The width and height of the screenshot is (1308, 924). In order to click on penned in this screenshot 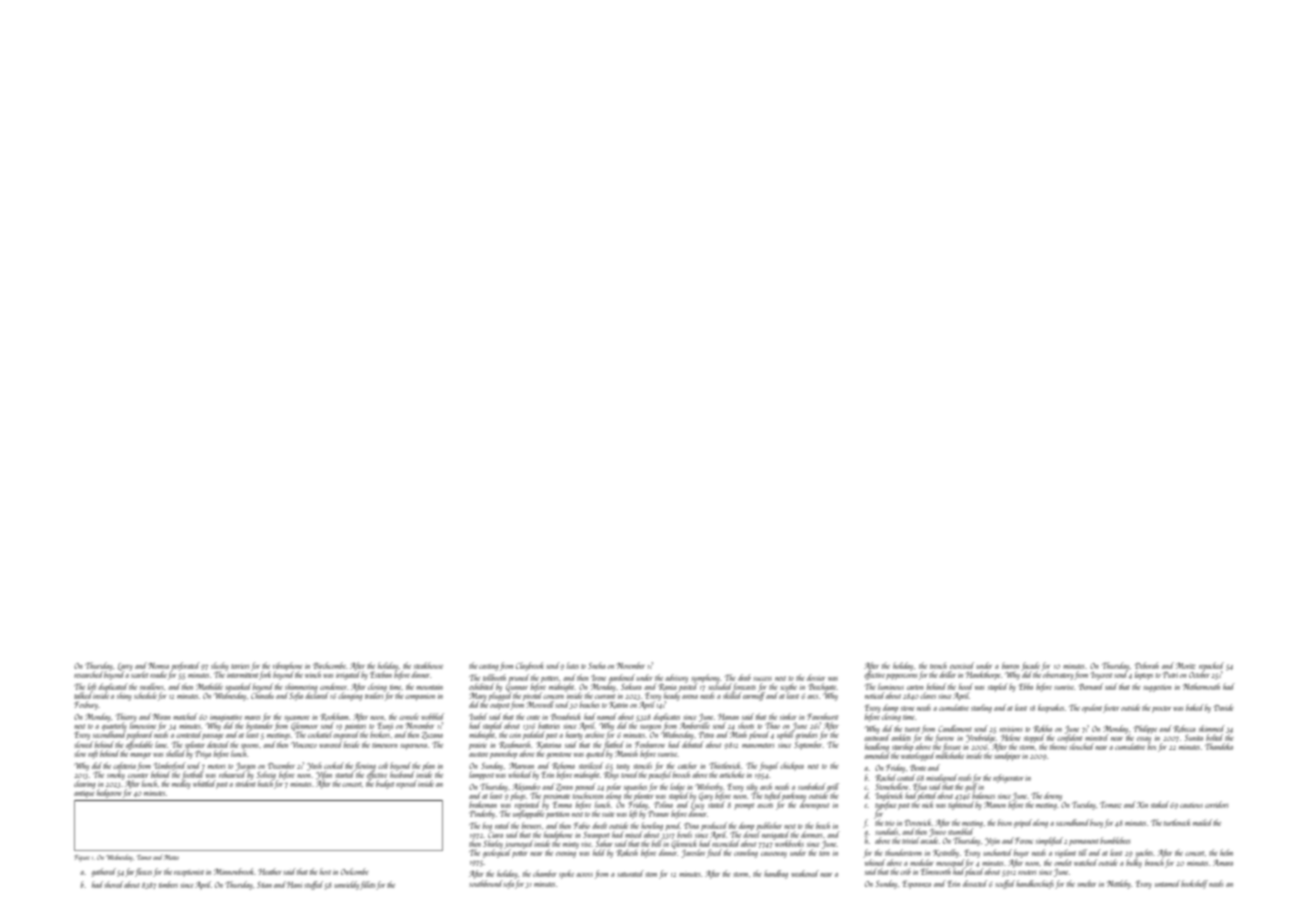, I will do `click(585, 787)`.
